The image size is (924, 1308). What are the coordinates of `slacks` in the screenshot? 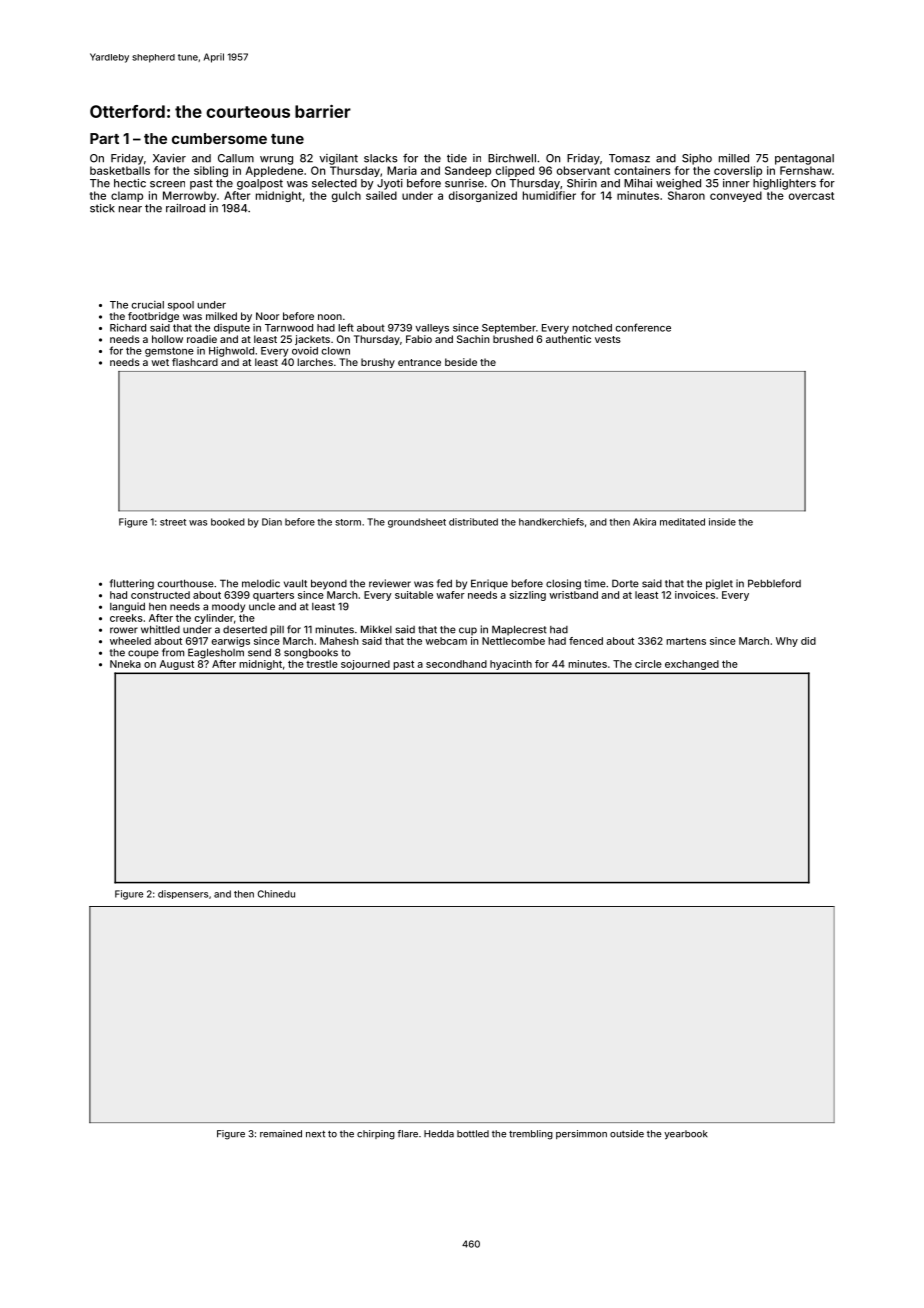 It's located at (381, 158).
